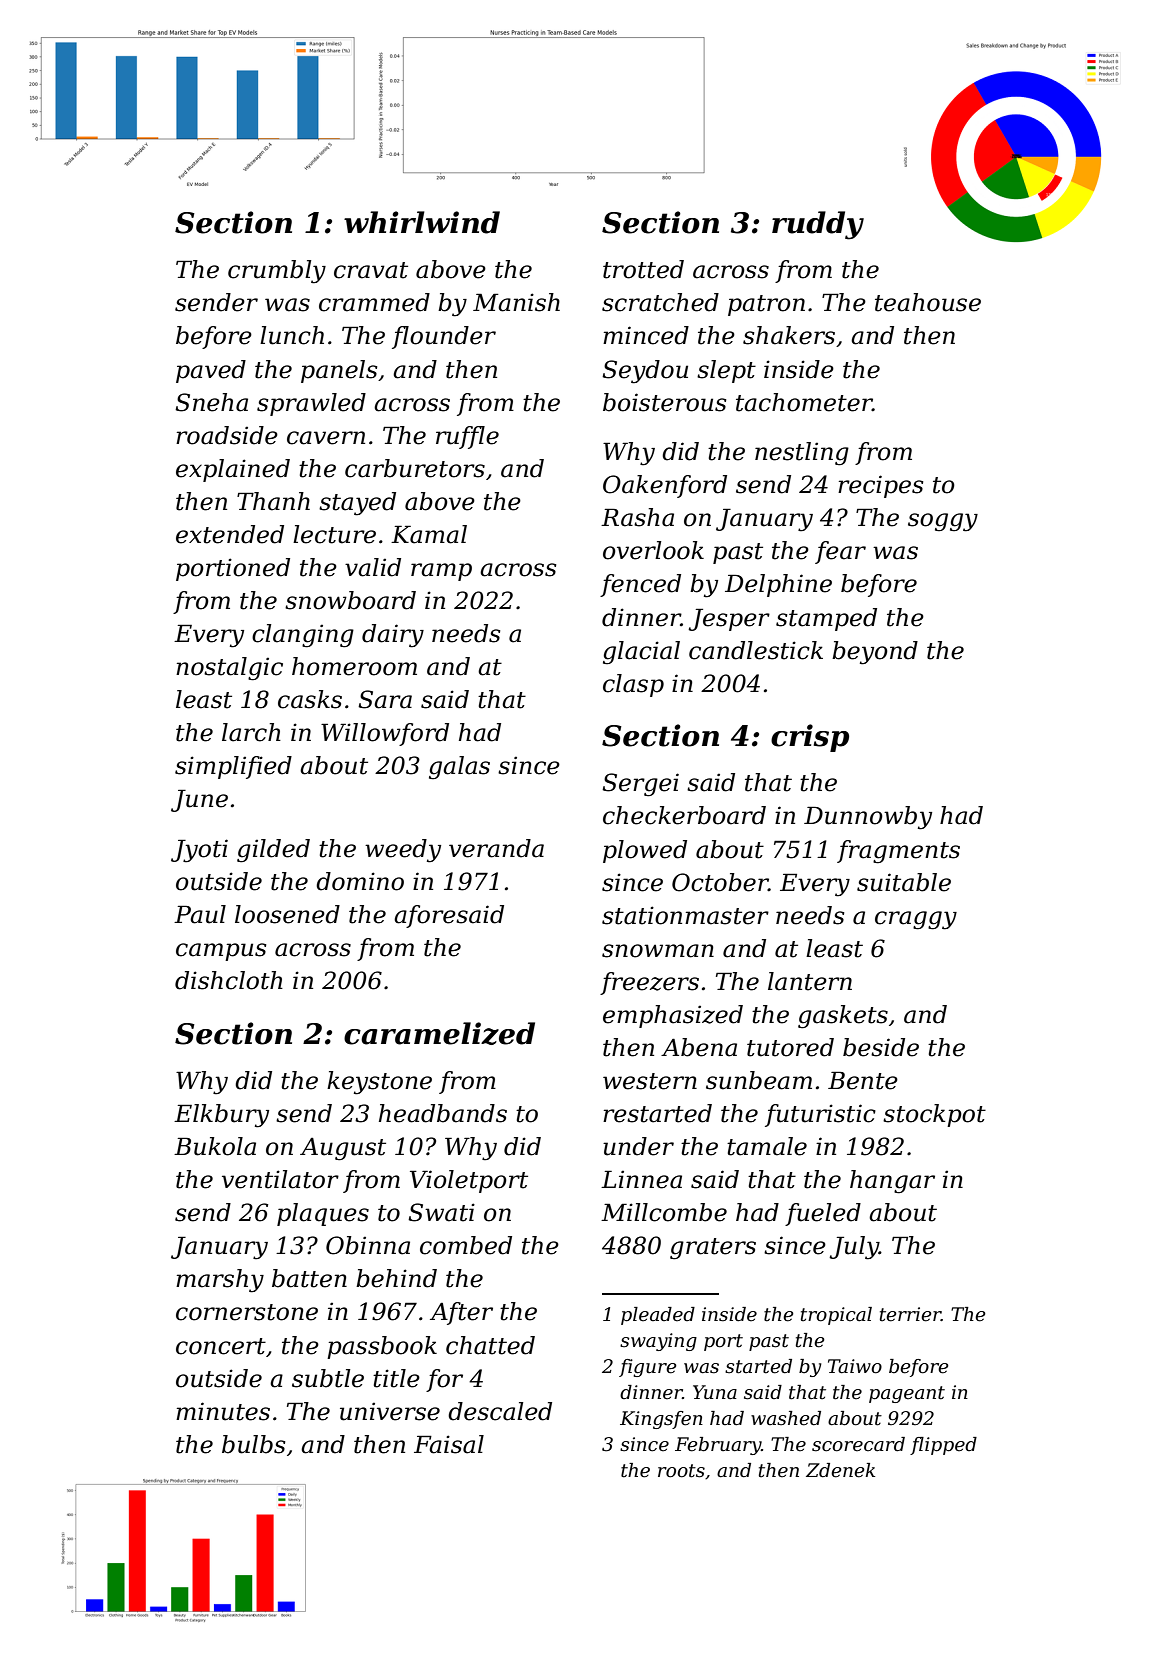  Describe the element at coordinates (215, 1146) in the screenshot. I see `Bukola` at that location.
